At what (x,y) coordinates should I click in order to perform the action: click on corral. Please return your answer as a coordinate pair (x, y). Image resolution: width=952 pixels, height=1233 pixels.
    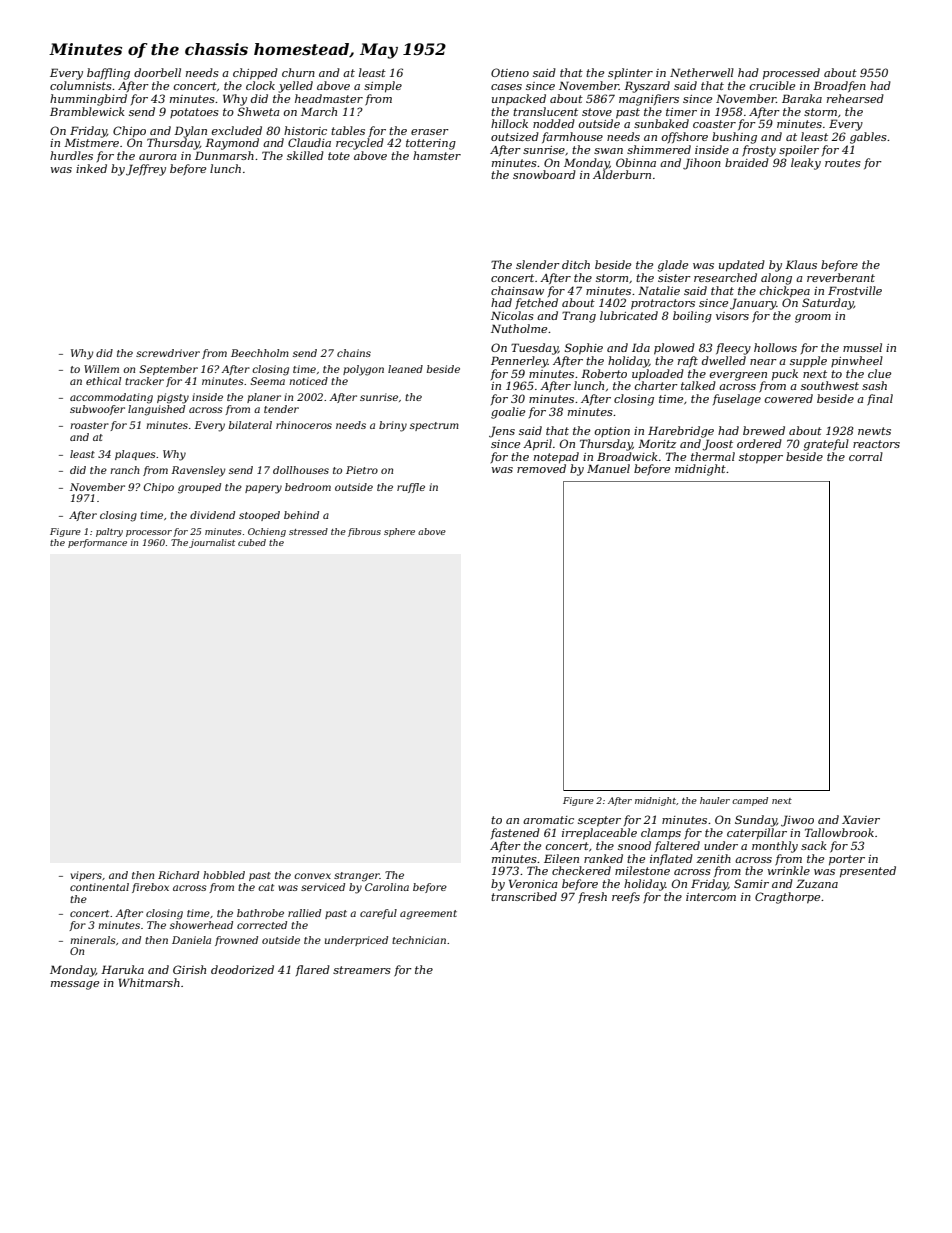
    Looking at the image, I should click on (866, 456).
